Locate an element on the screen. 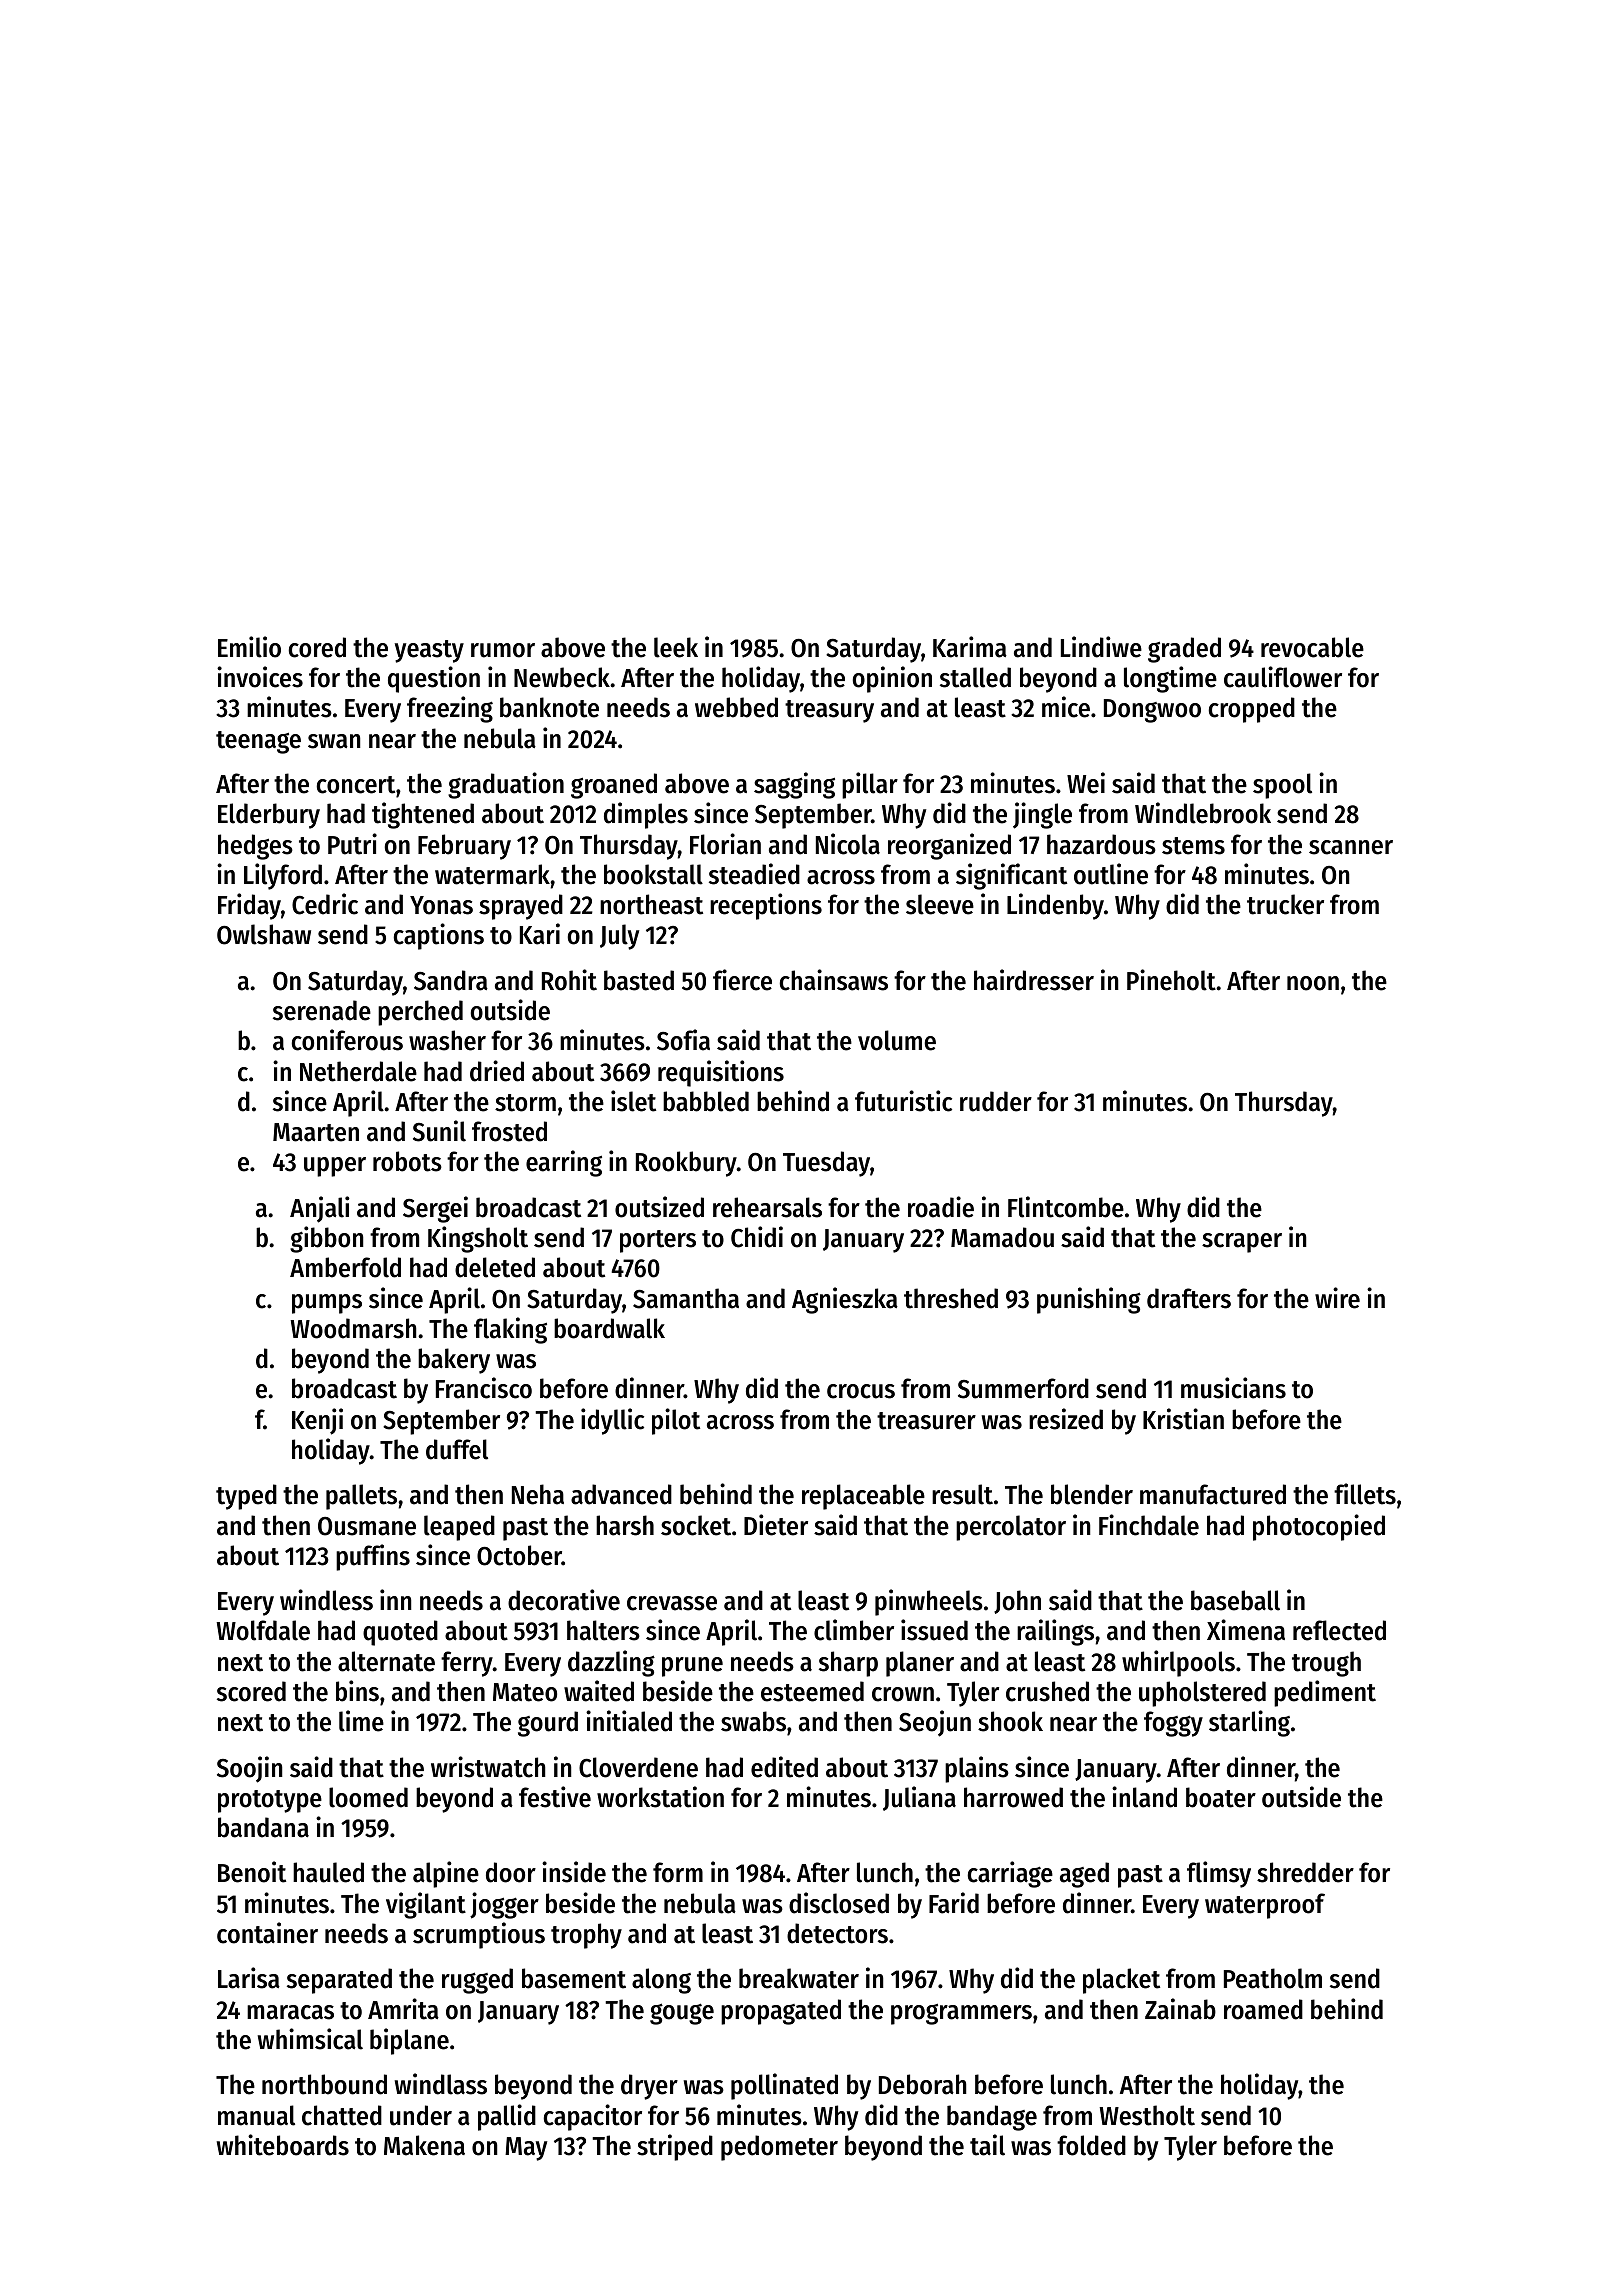  yeasty is located at coordinates (429, 651).
